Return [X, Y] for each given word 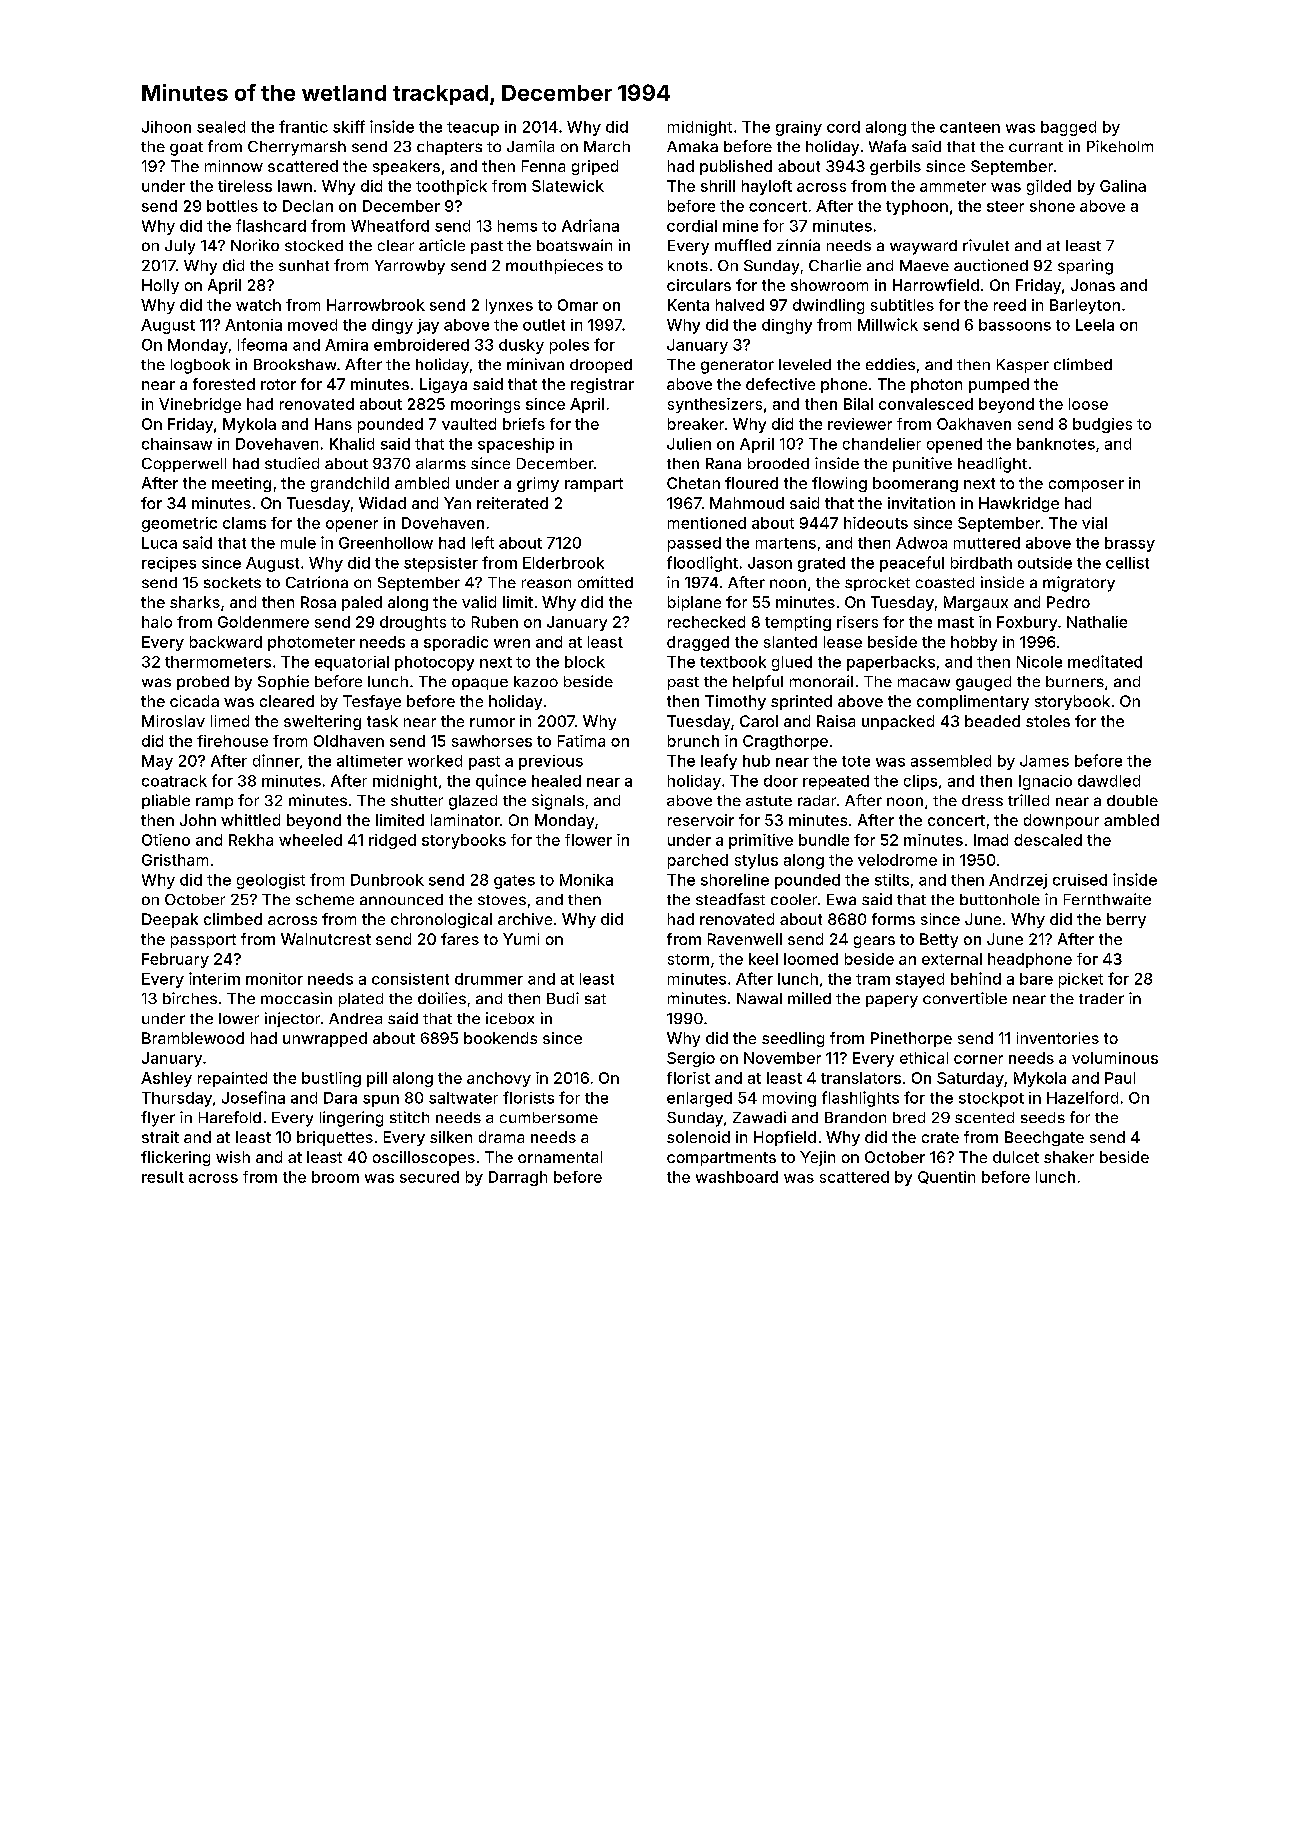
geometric [179, 524]
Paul [1120, 1078]
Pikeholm [1120, 146]
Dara [340, 1098]
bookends [500, 1038]
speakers [406, 167]
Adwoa [921, 543]
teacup [473, 129]
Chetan [693, 483]
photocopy [434, 663]
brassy [1130, 544]
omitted [605, 582]
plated [361, 1000]
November [782, 1058]
